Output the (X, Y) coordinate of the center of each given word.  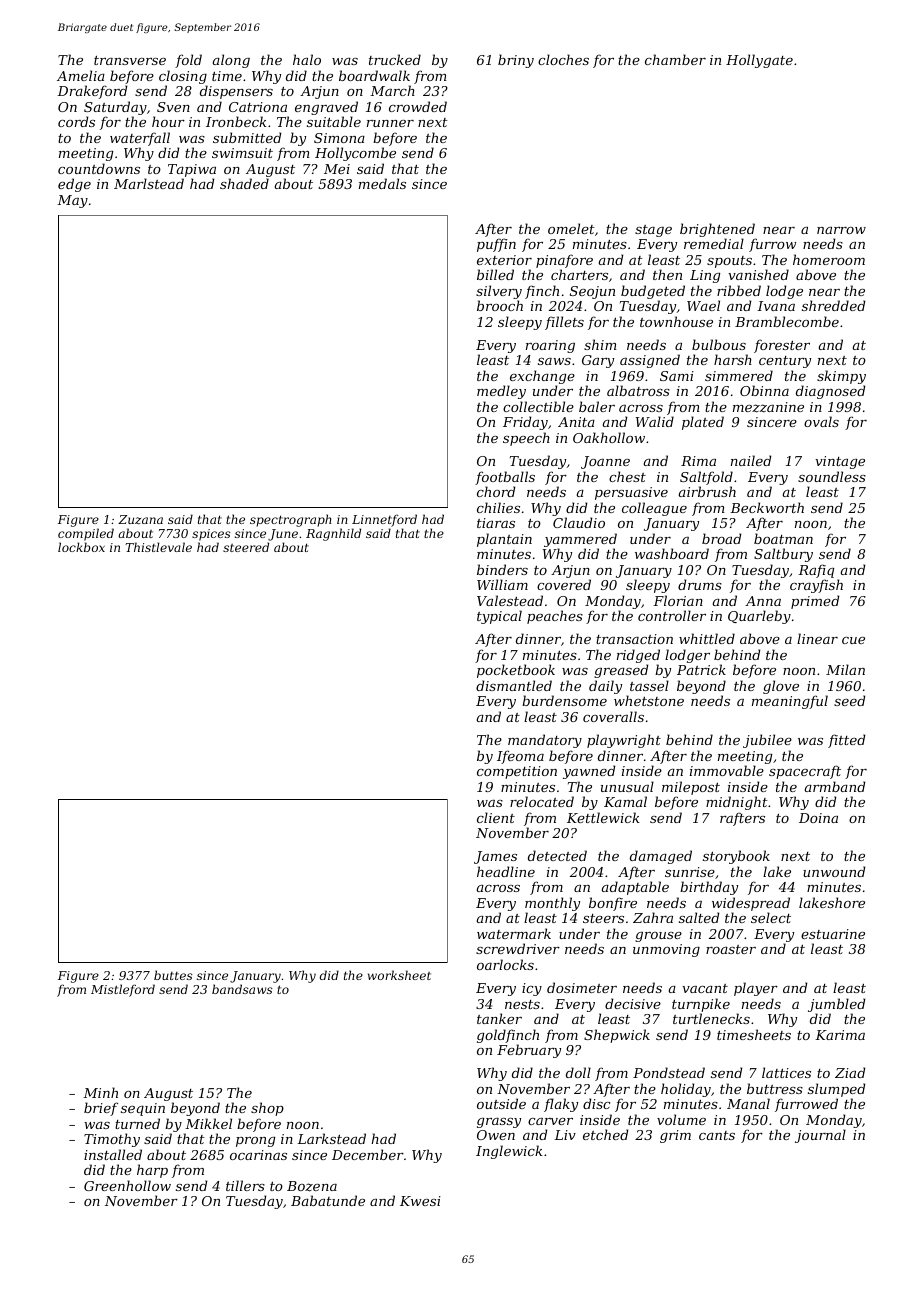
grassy (499, 1123)
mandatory (545, 741)
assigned (650, 361)
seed (849, 700)
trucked (395, 59)
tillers (245, 1185)
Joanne (605, 462)
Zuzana (140, 519)
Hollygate (759, 61)
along (231, 61)
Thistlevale (158, 547)
